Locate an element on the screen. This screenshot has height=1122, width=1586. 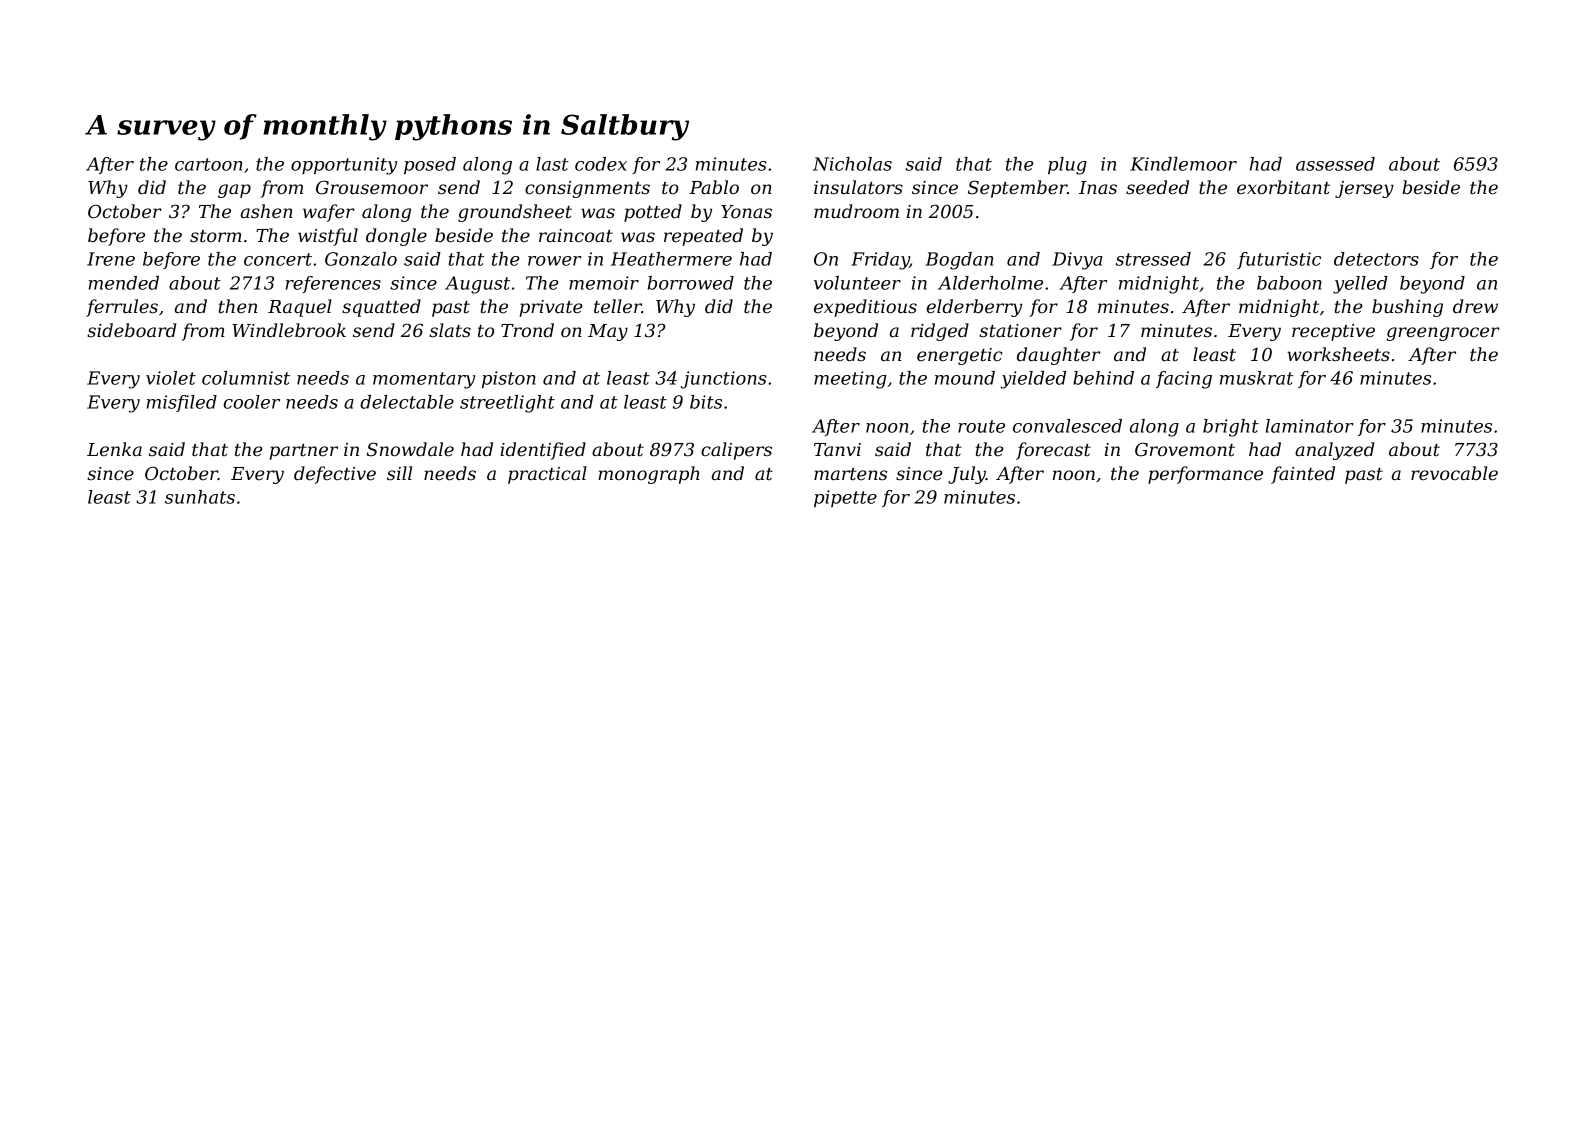
ridged is located at coordinates (940, 332).
